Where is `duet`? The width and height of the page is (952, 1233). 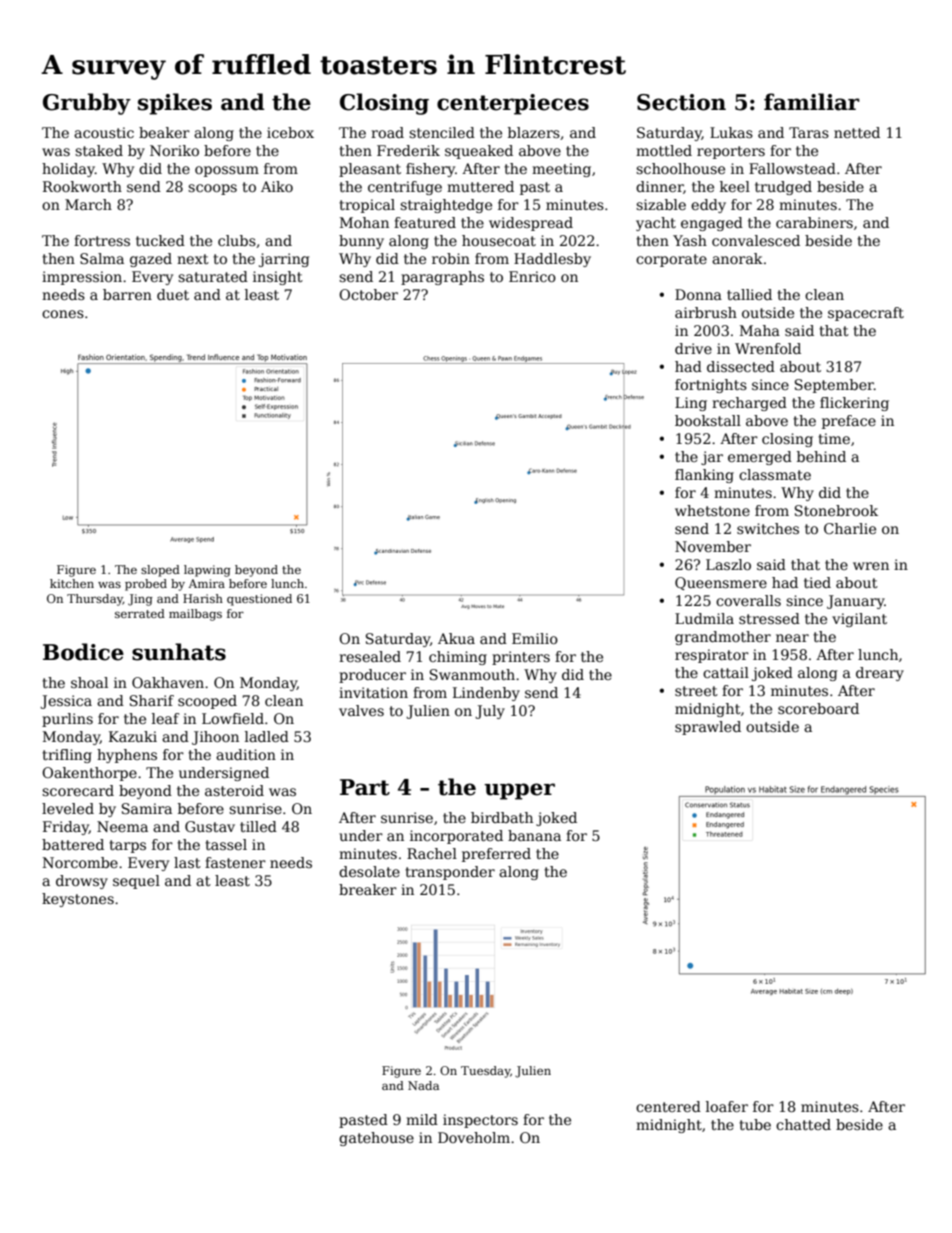 duet is located at coordinates (173, 294).
